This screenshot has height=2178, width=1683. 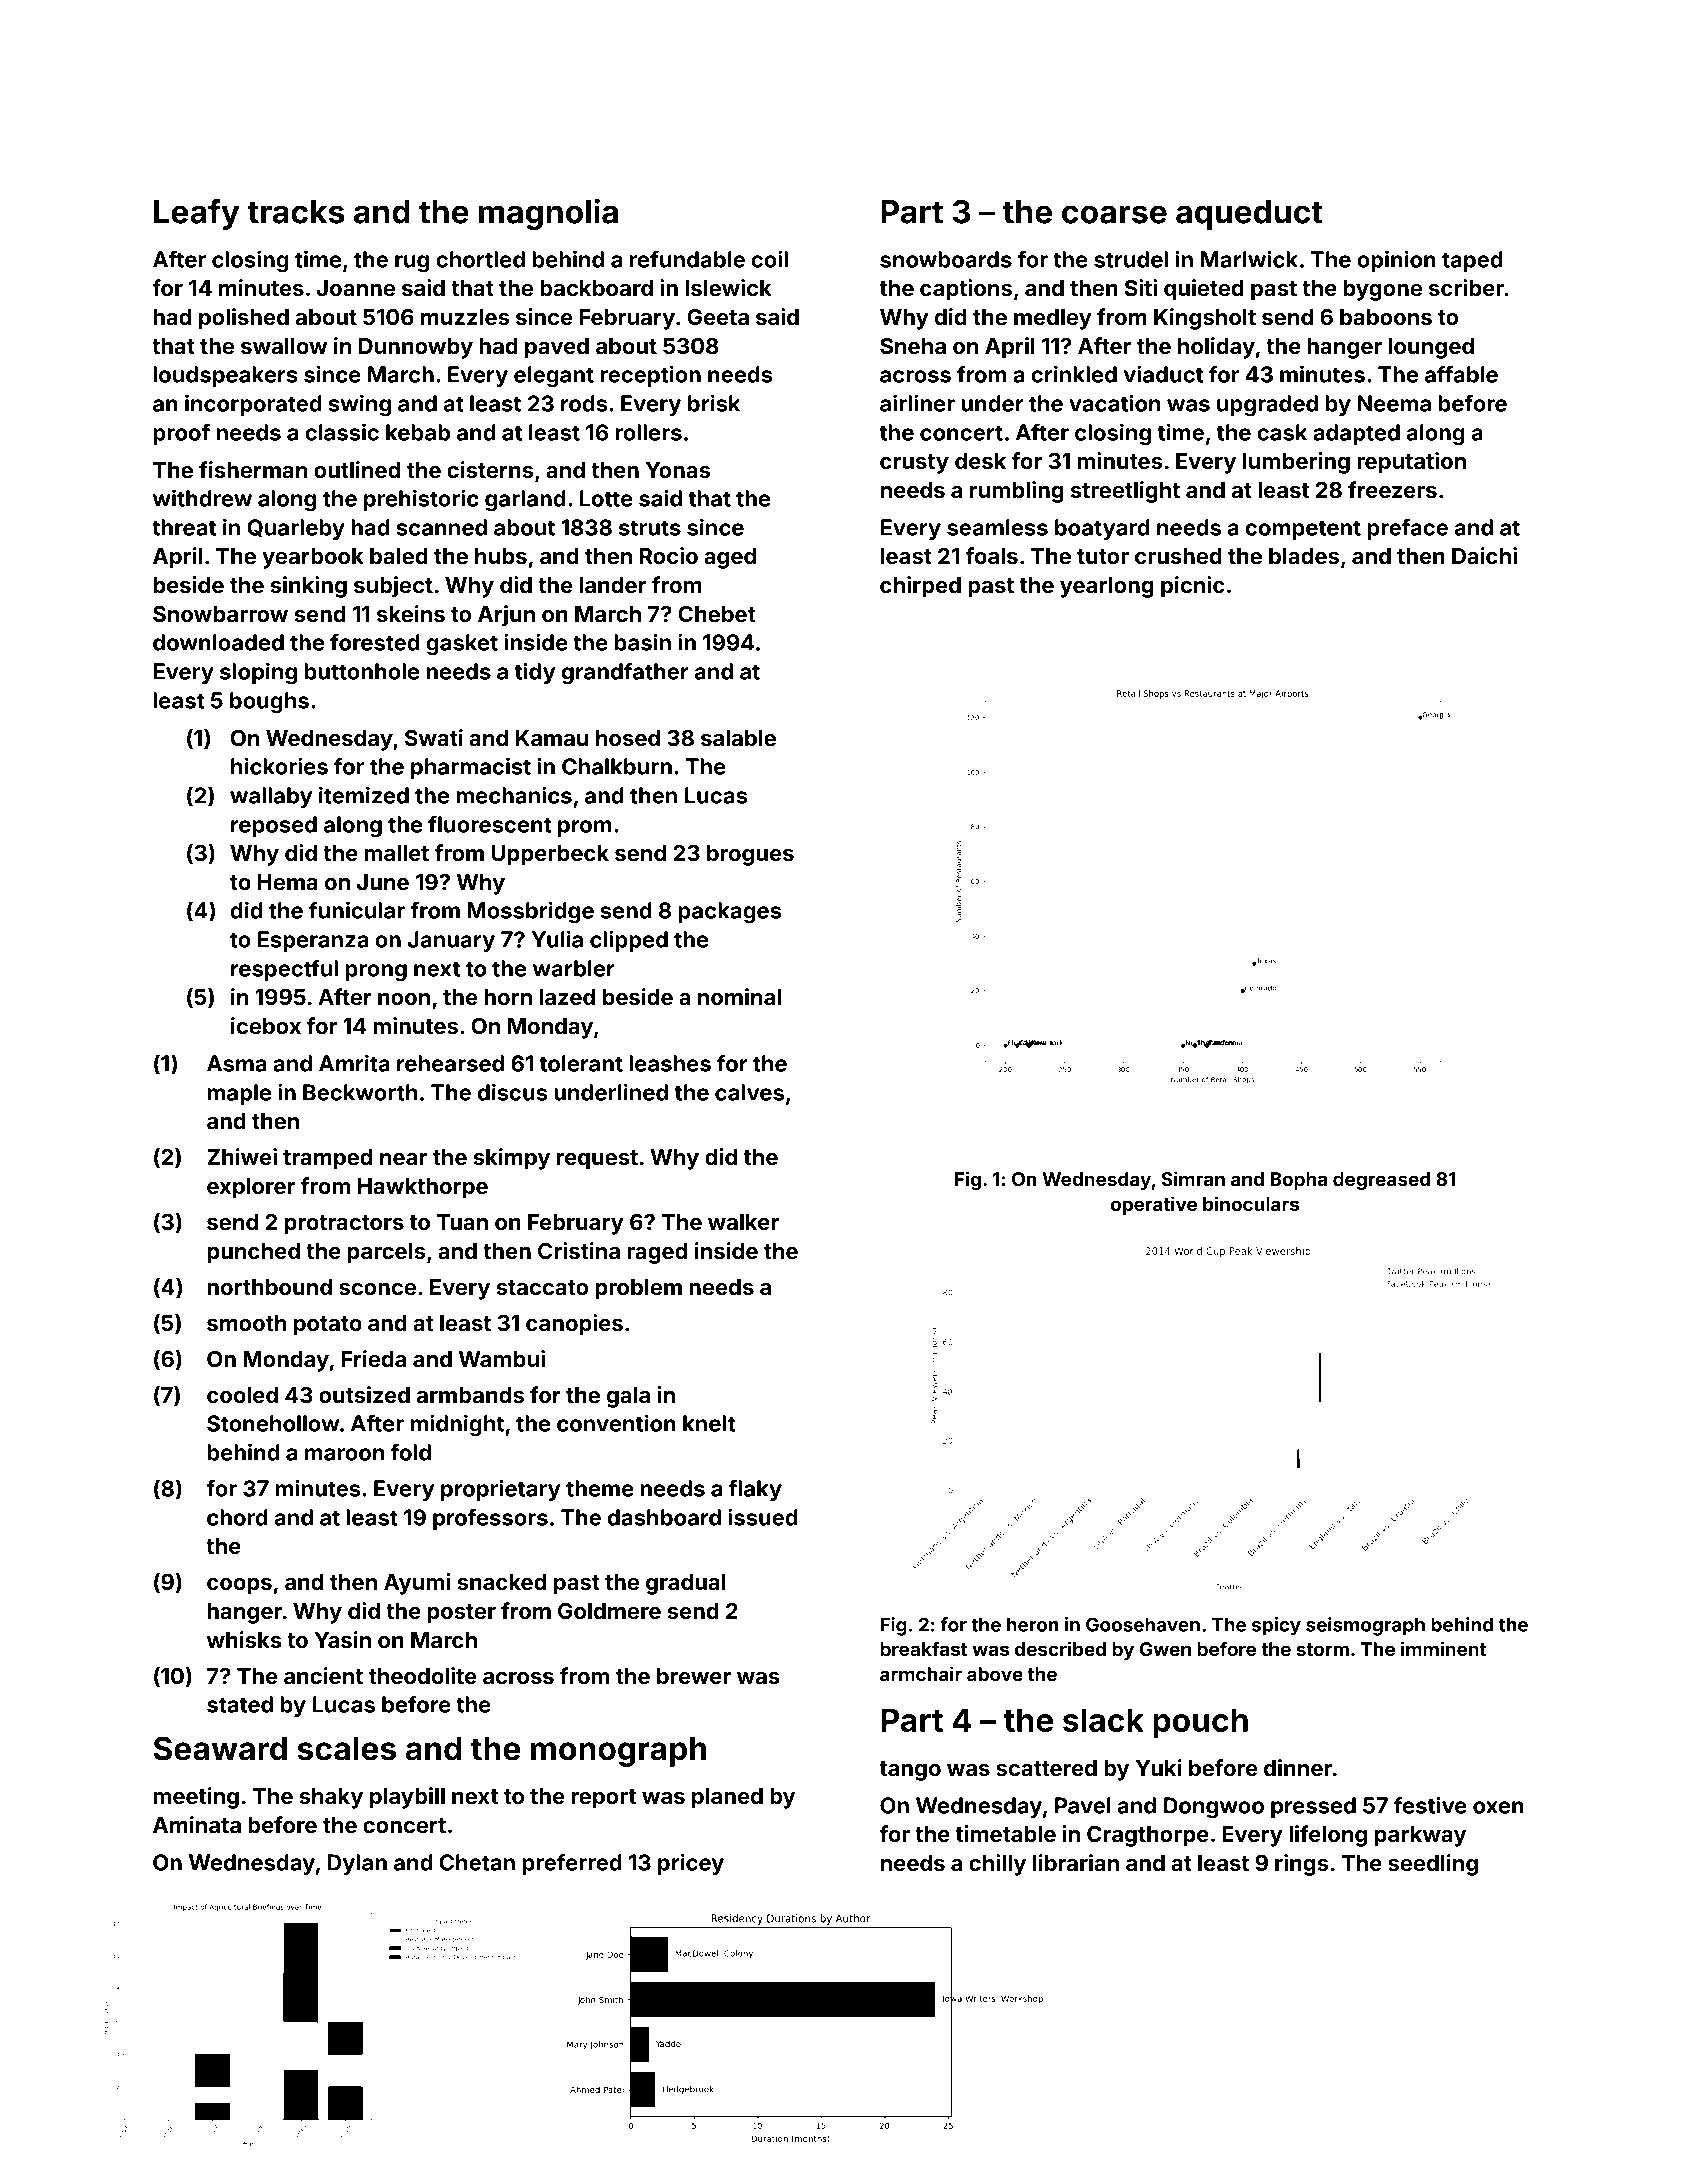 I want to click on operative, so click(x=1154, y=1205).
